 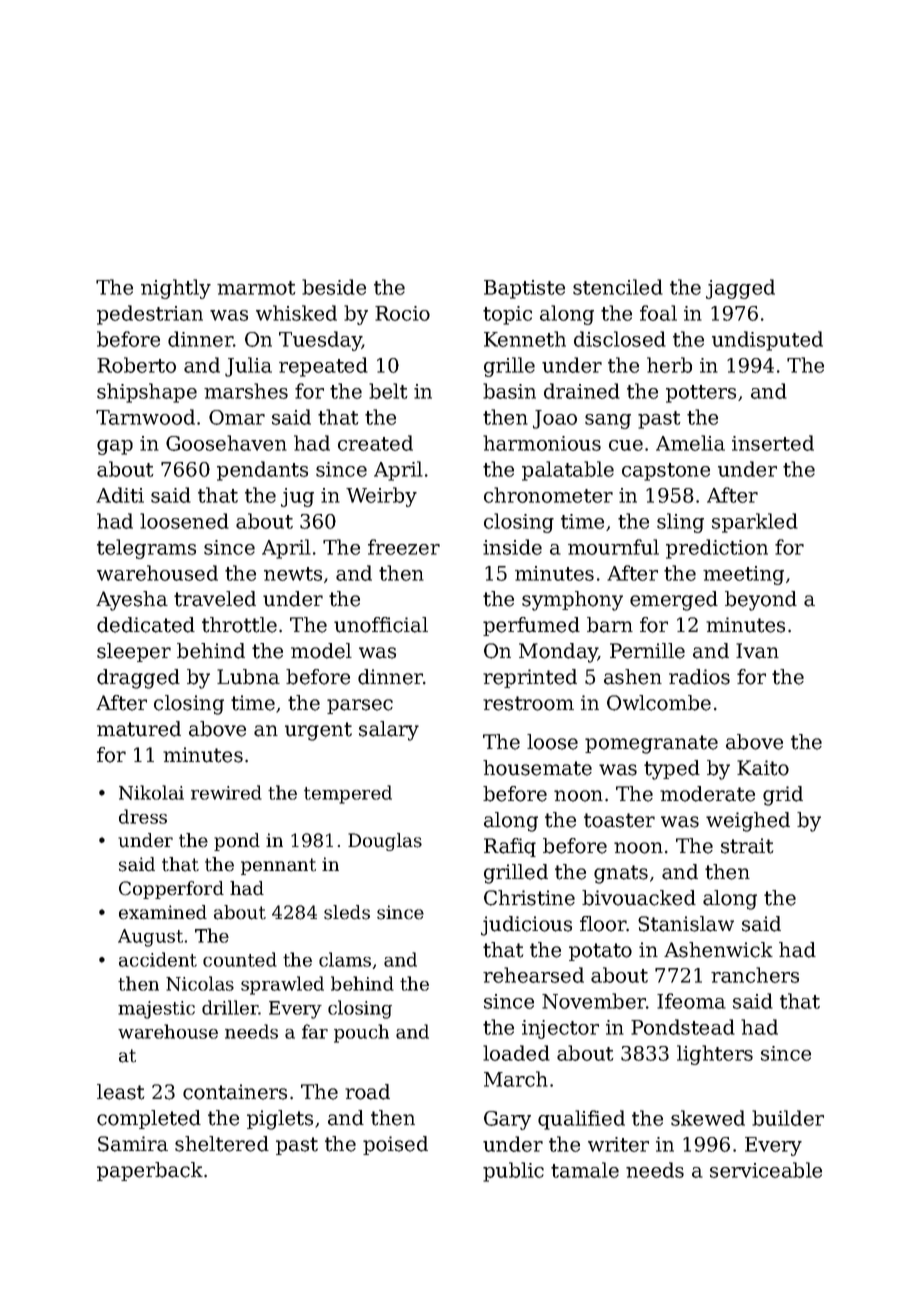 I want to click on Christine, so click(x=529, y=898).
